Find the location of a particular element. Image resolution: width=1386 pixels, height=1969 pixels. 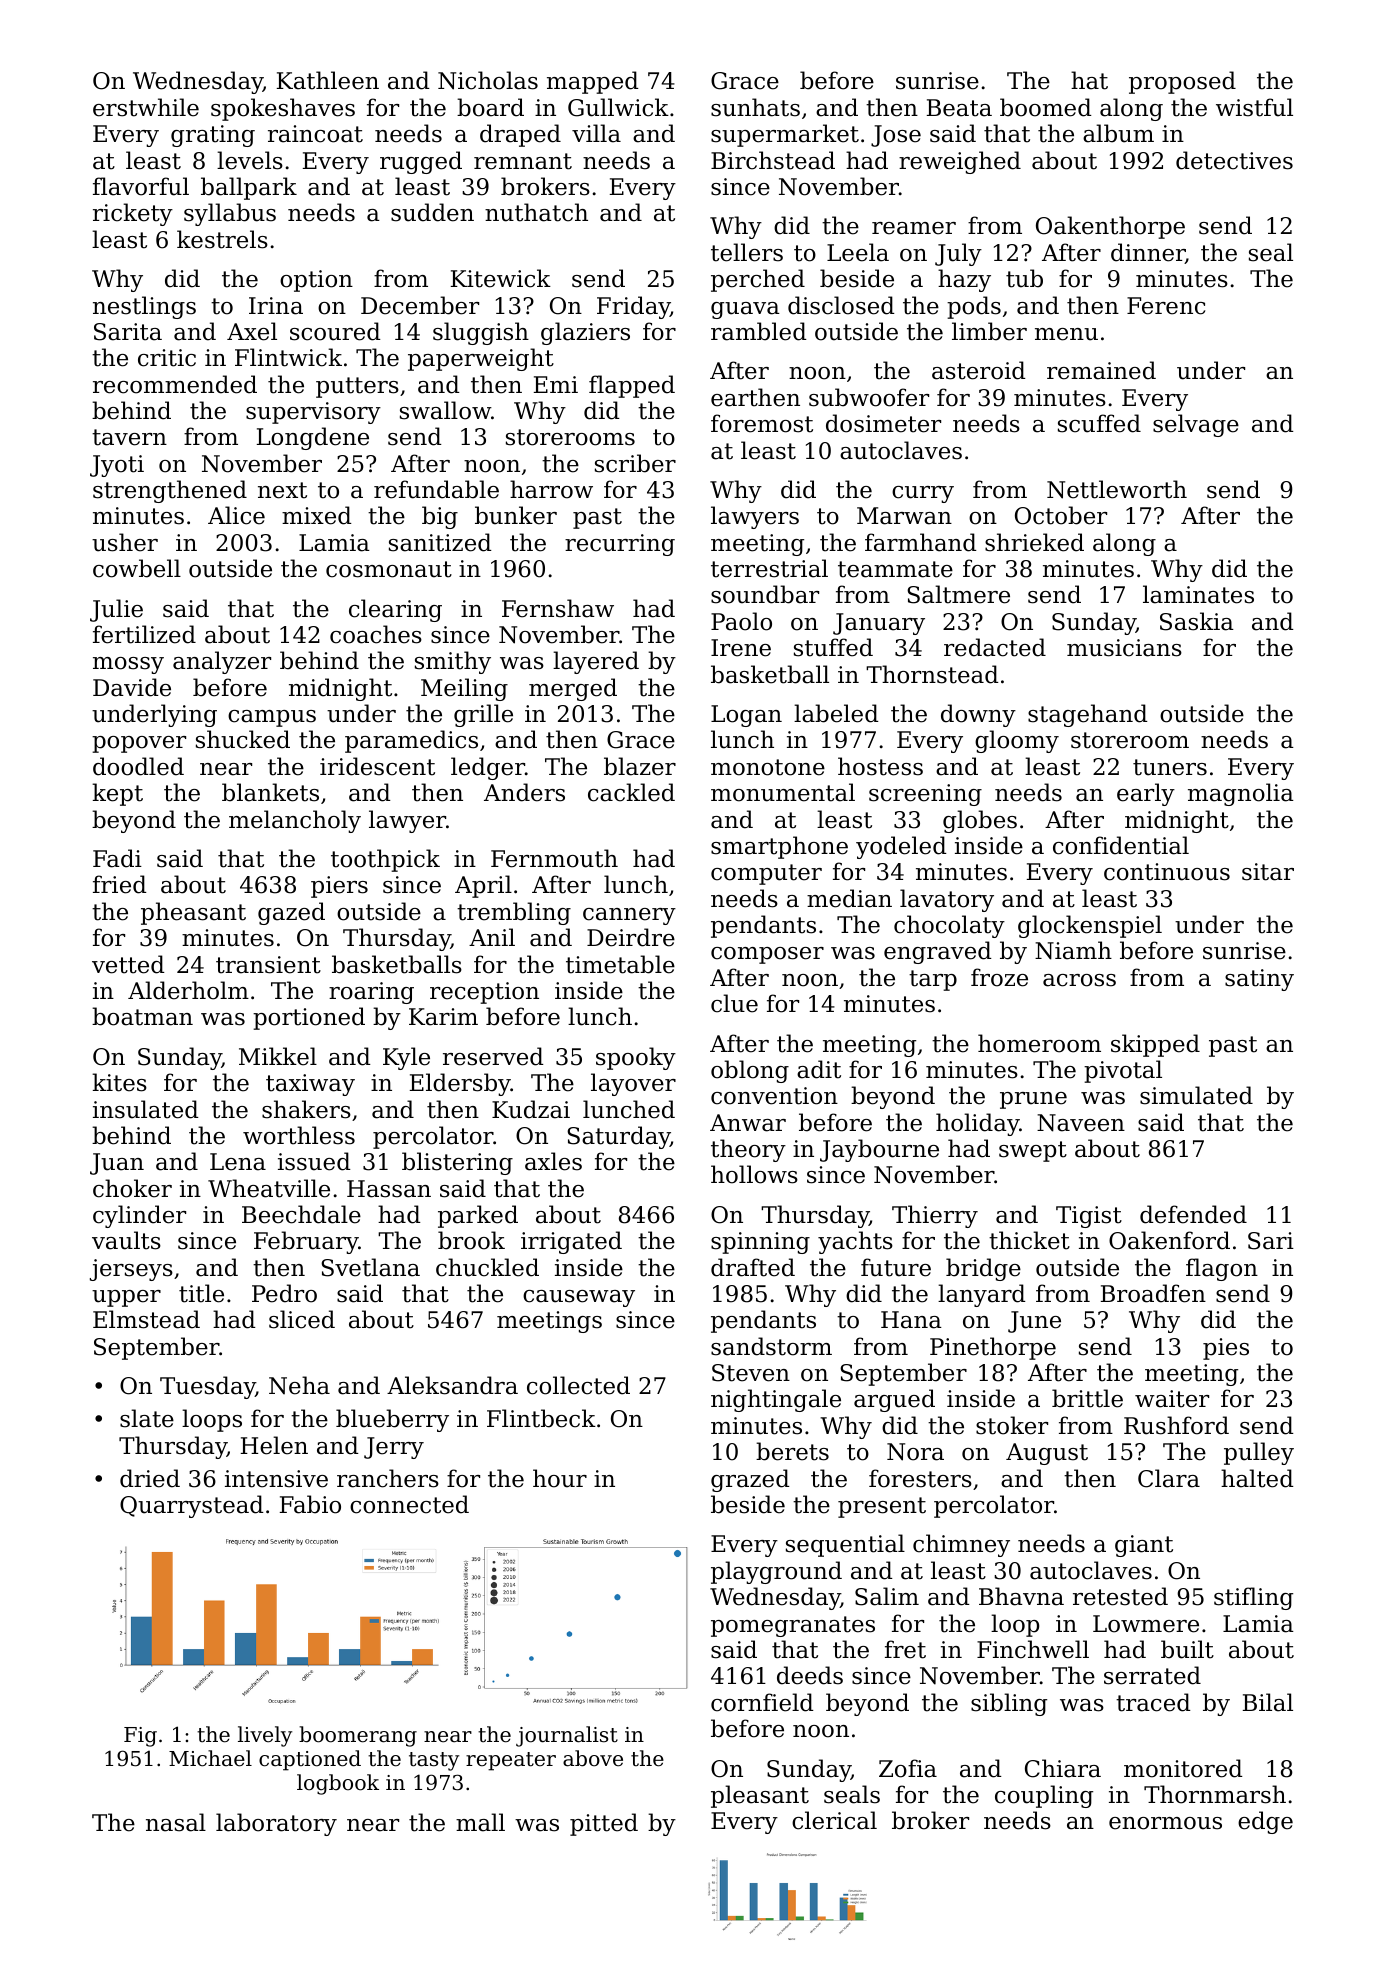

composer is located at coordinates (767, 955).
